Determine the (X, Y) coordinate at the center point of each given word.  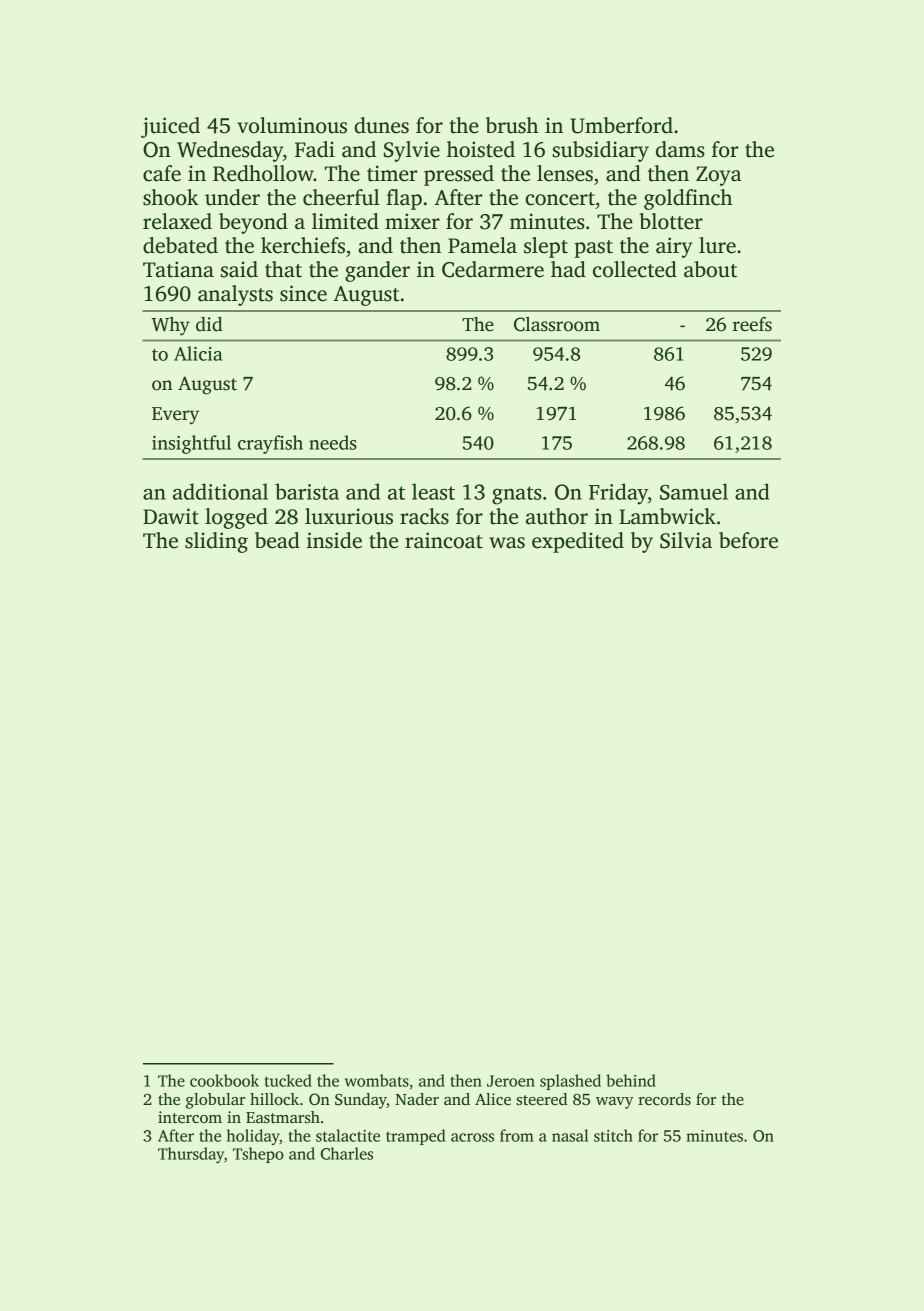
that (283, 269)
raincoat (444, 540)
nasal (570, 1135)
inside (334, 540)
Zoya (718, 176)
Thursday (191, 1155)
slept (546, 247)
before (748, 540)
